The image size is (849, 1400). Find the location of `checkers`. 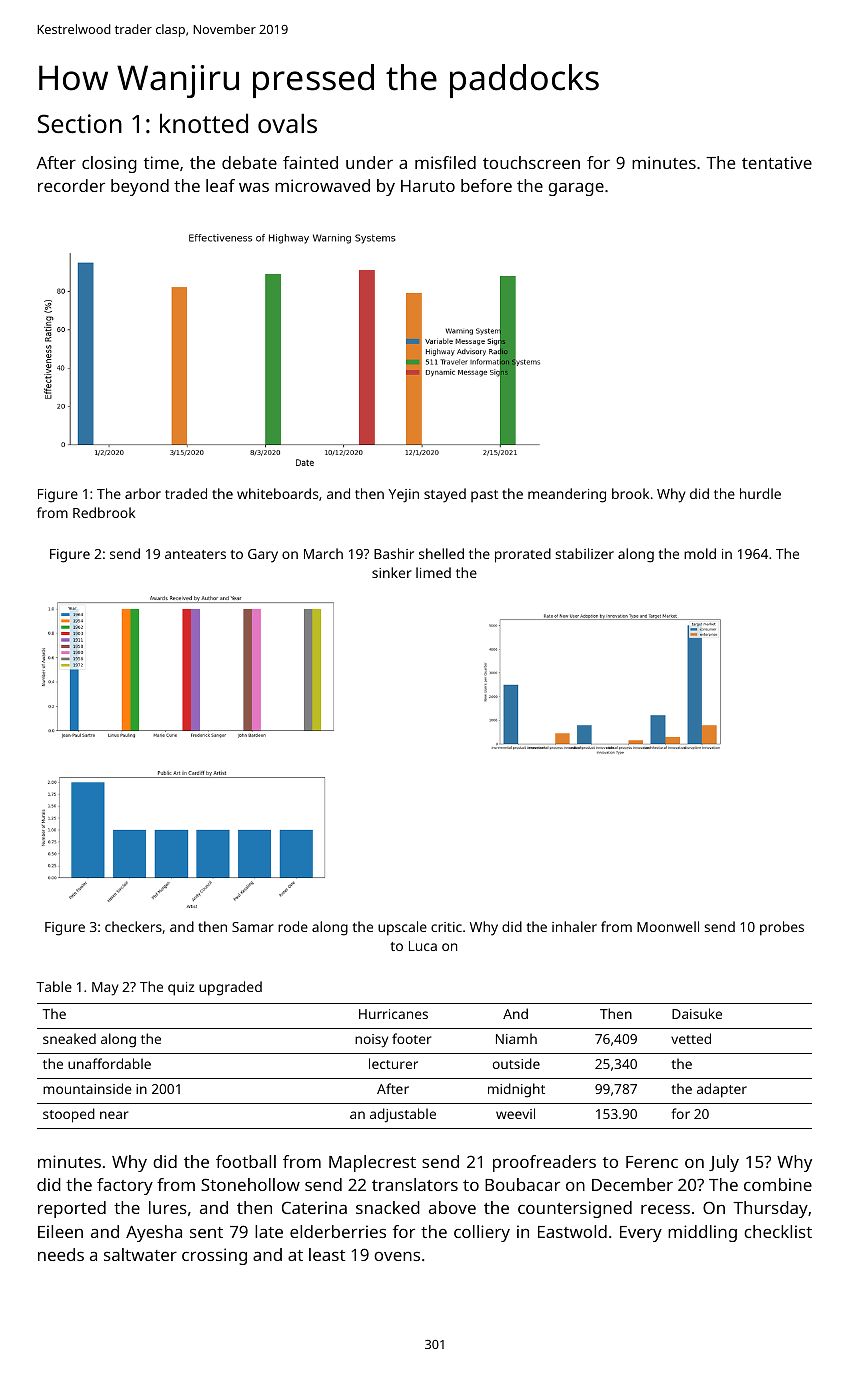

checkers is located at coordinates (133, 926).
